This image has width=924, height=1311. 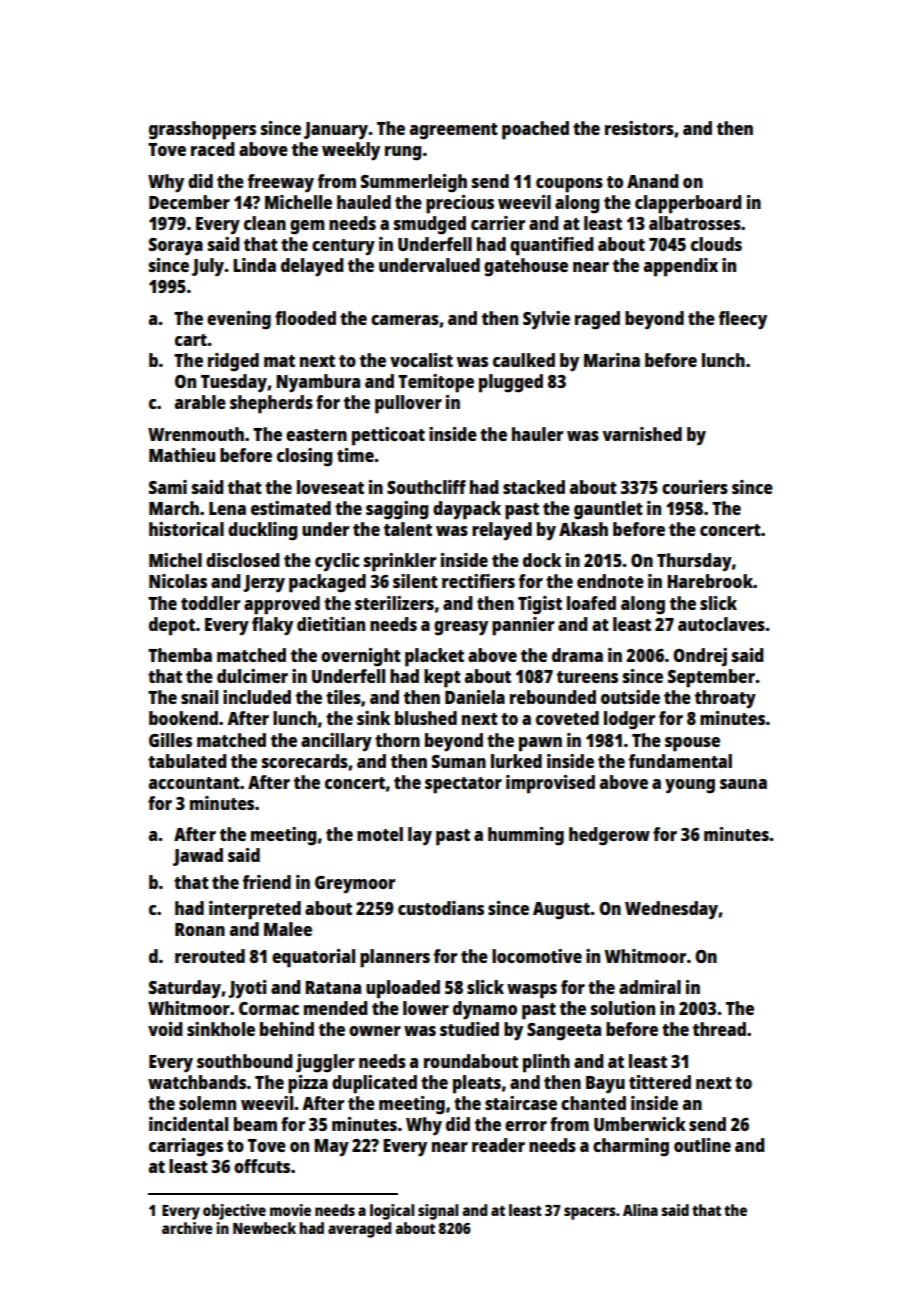 I want to click on solution, so click(x=623, y=1008).
